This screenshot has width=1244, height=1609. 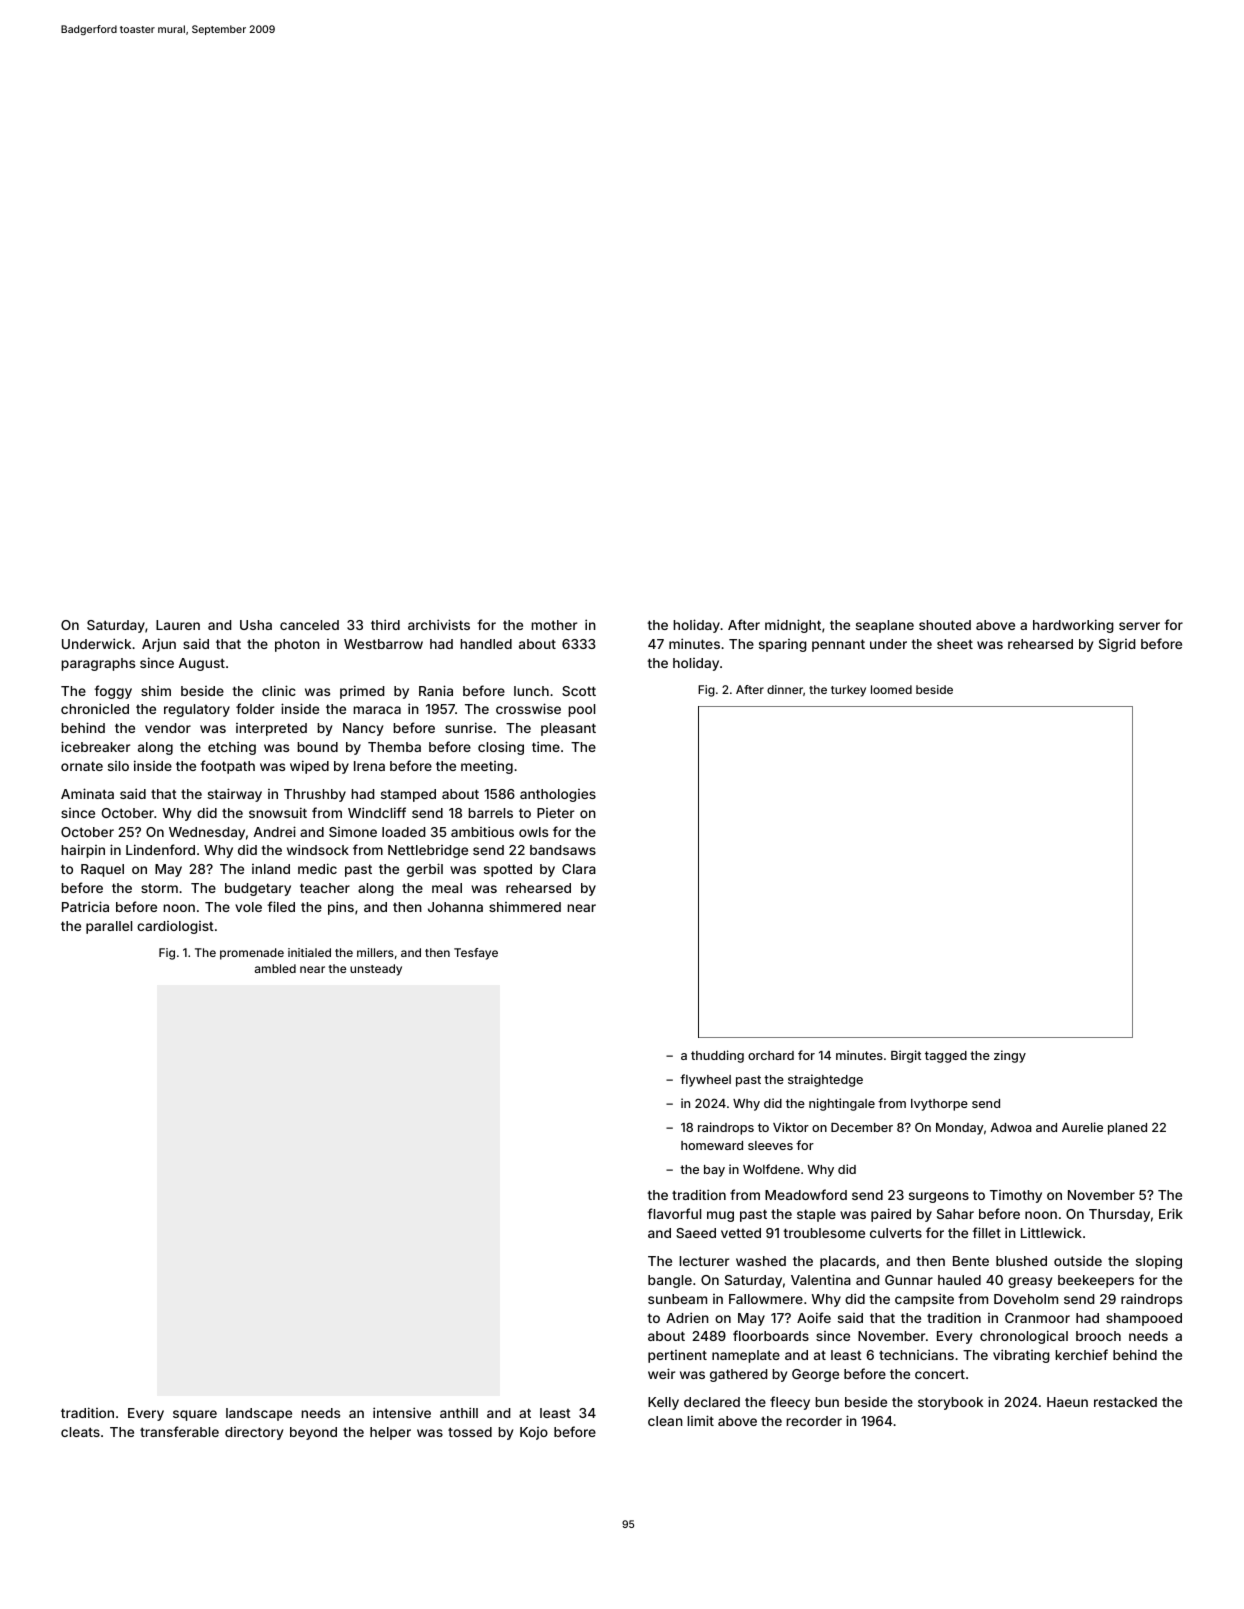 What do you see at coordinates (717, 1056) in the screenshot?
I see `thudding` at bounding box center [717, 1056].
